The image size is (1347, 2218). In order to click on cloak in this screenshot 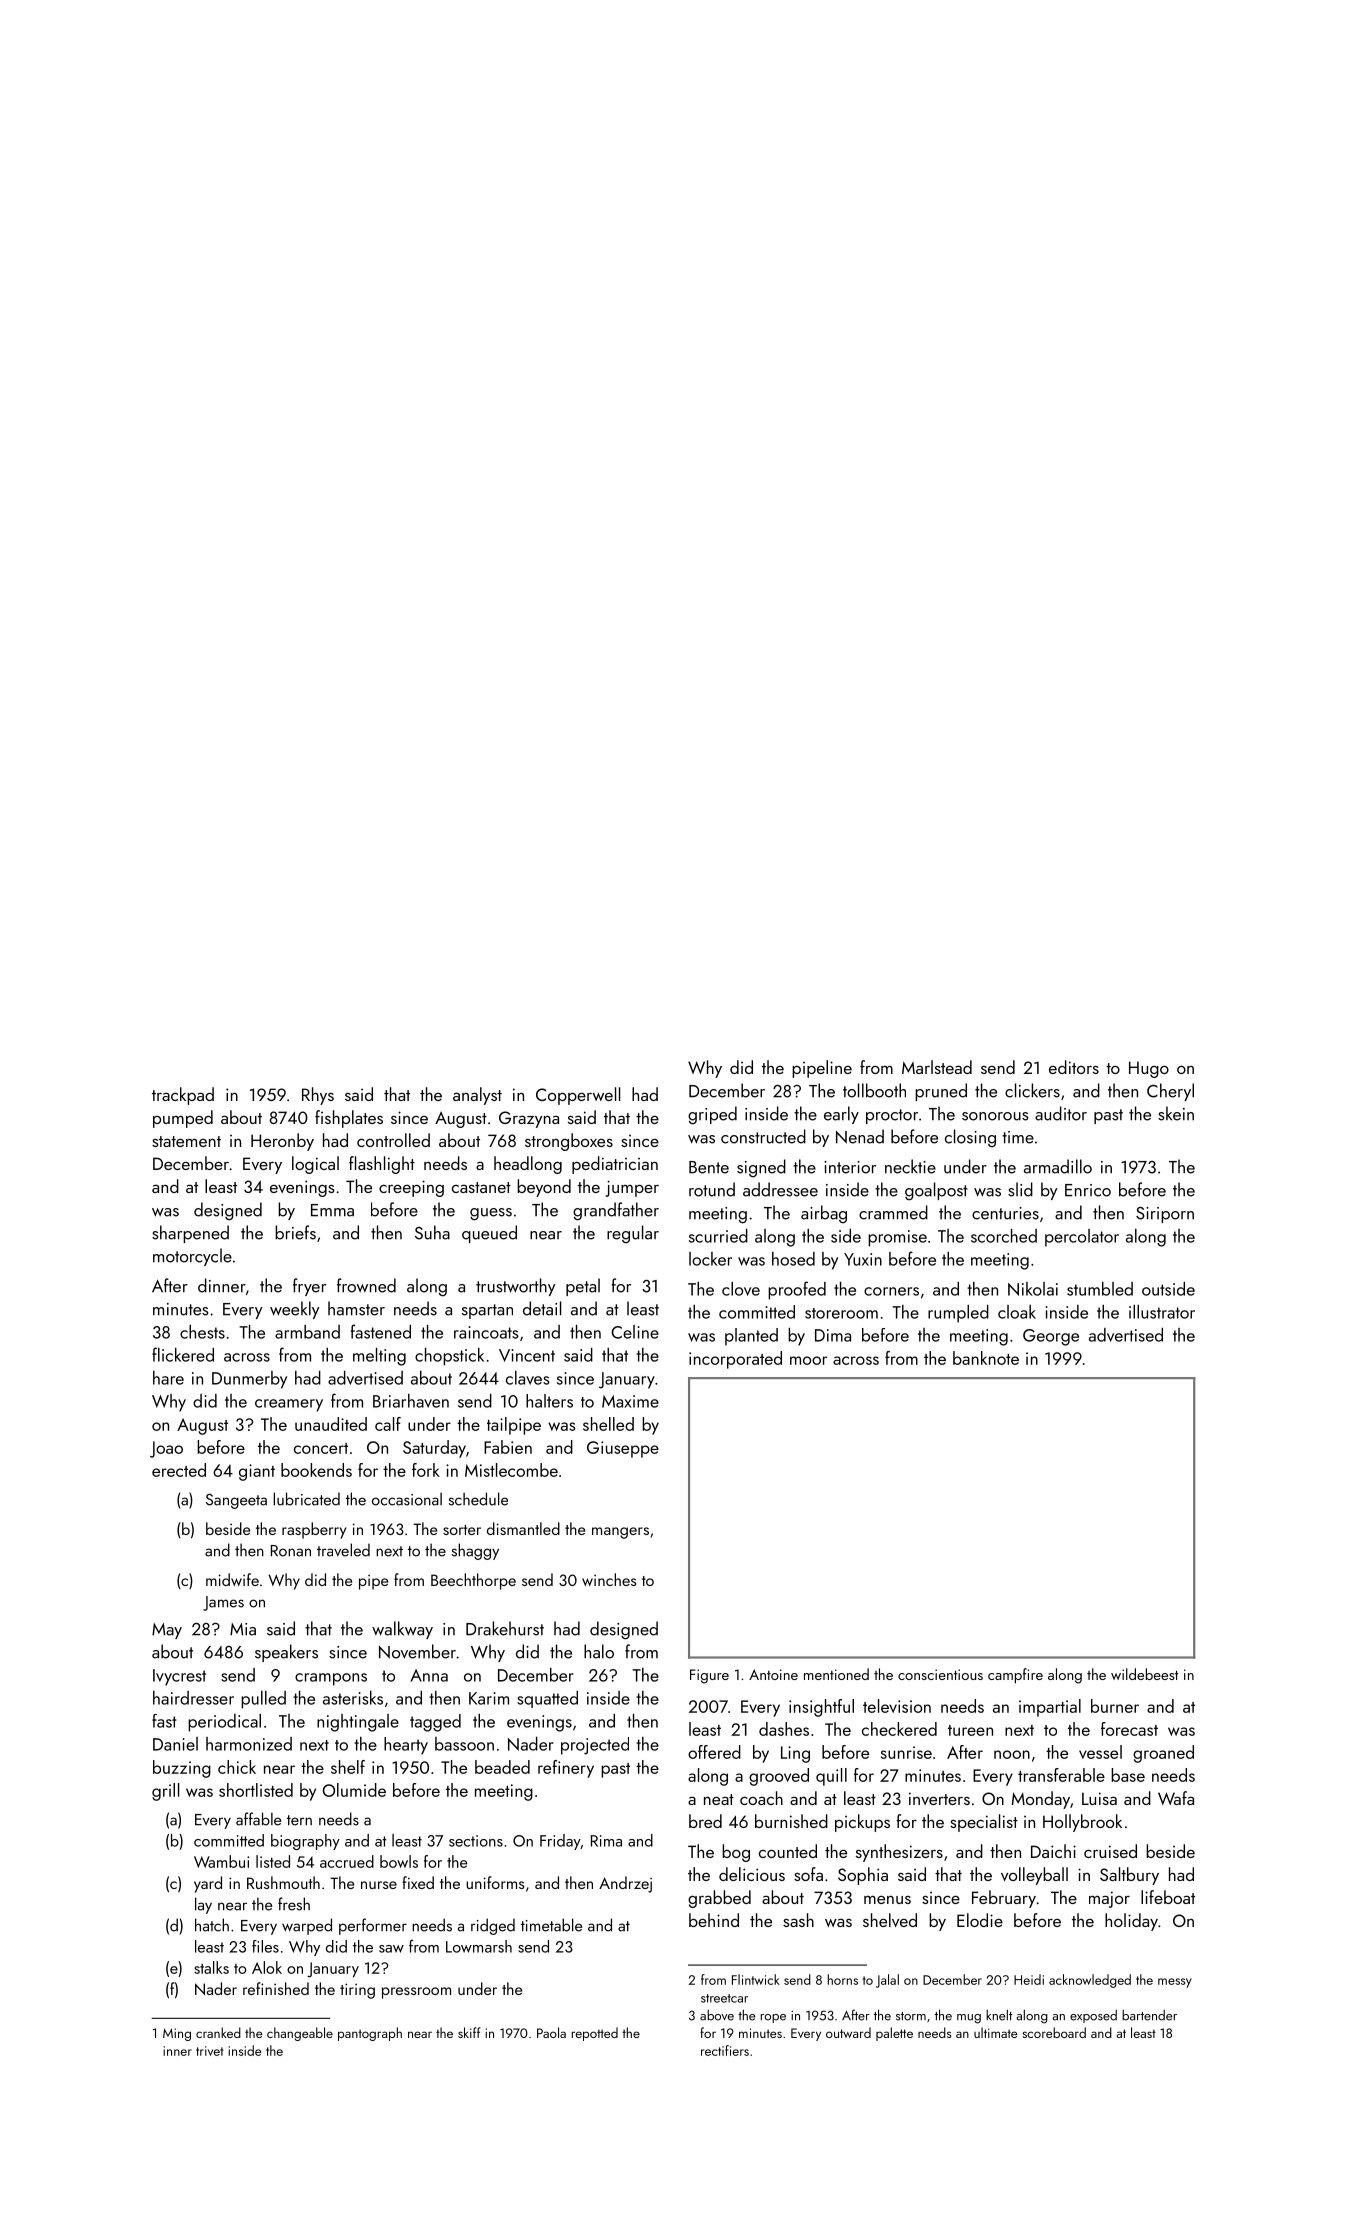, I will do `click(1017, 1312)`.
